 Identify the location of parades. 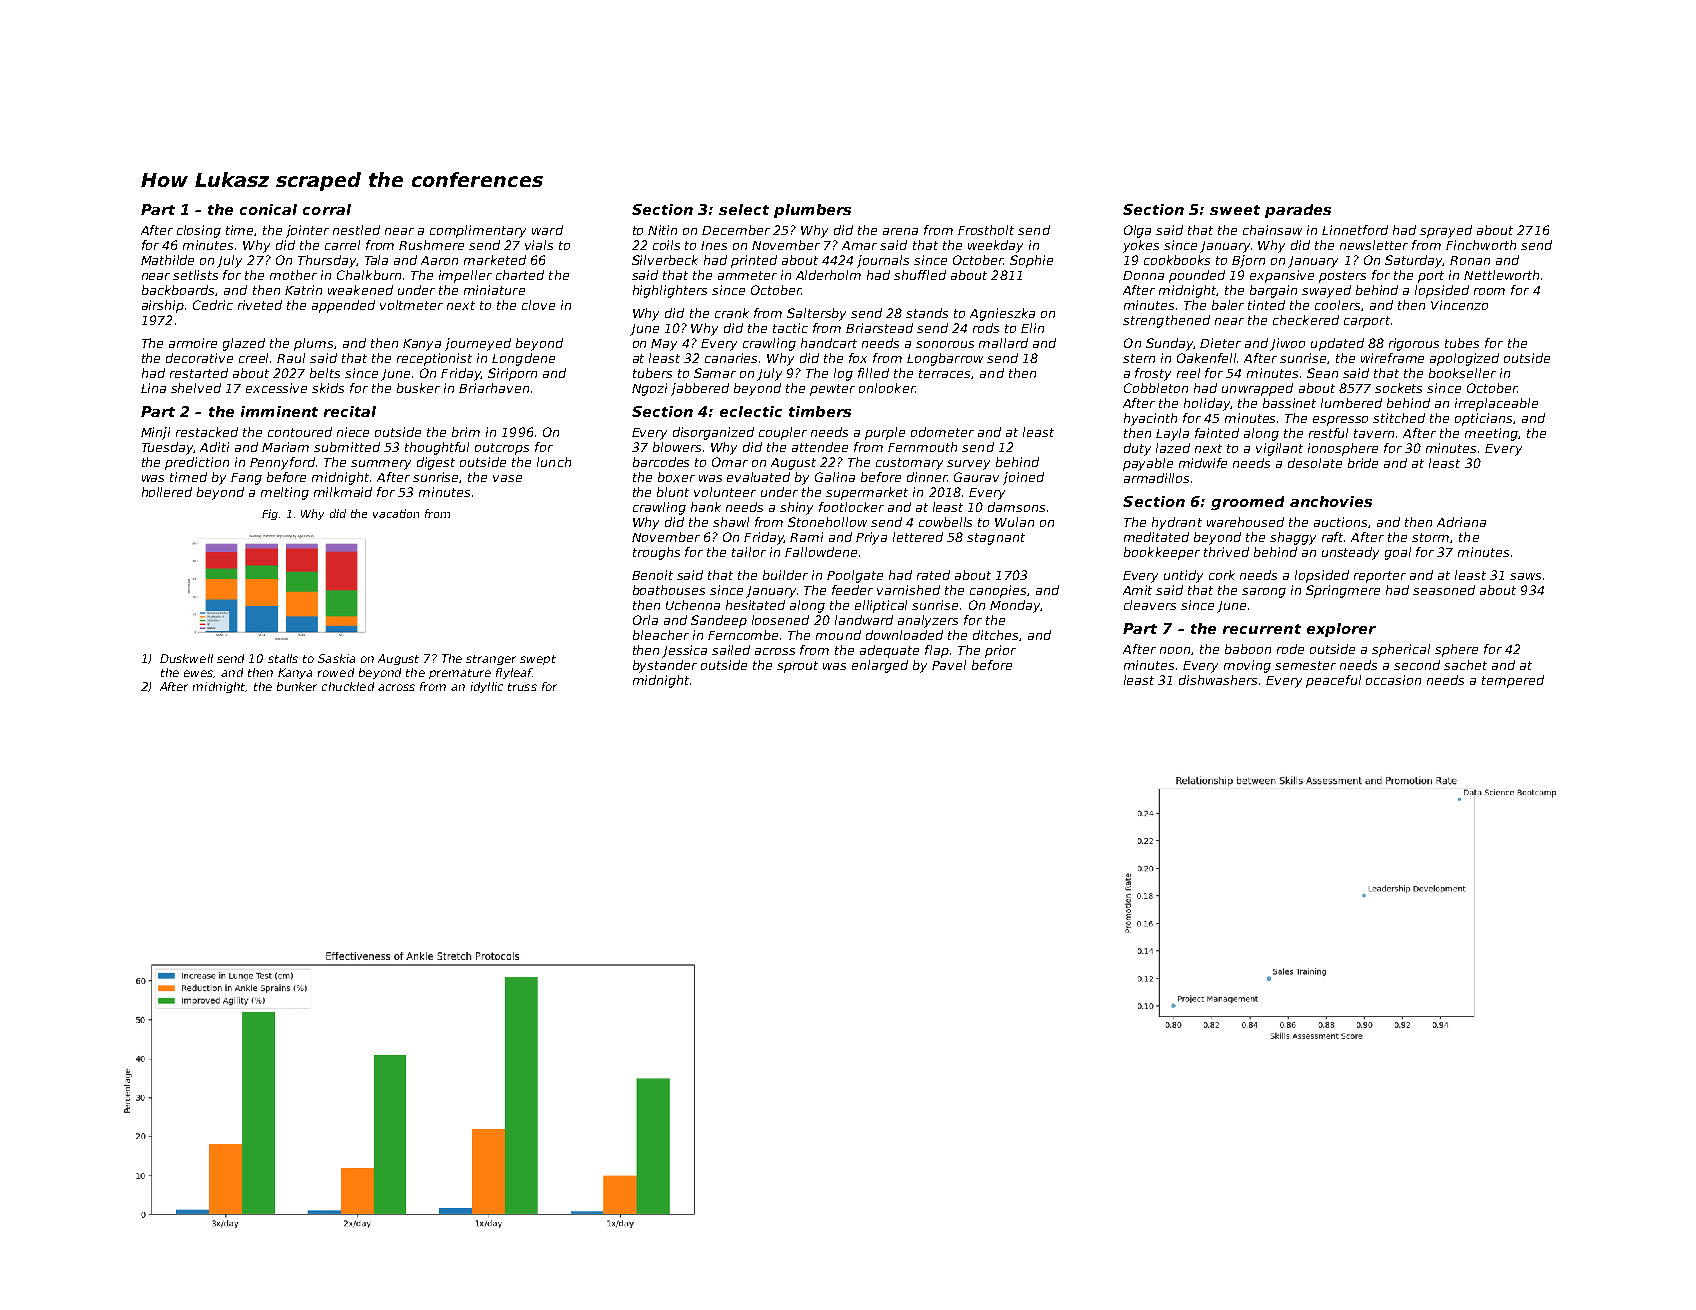
(1298, 211).
